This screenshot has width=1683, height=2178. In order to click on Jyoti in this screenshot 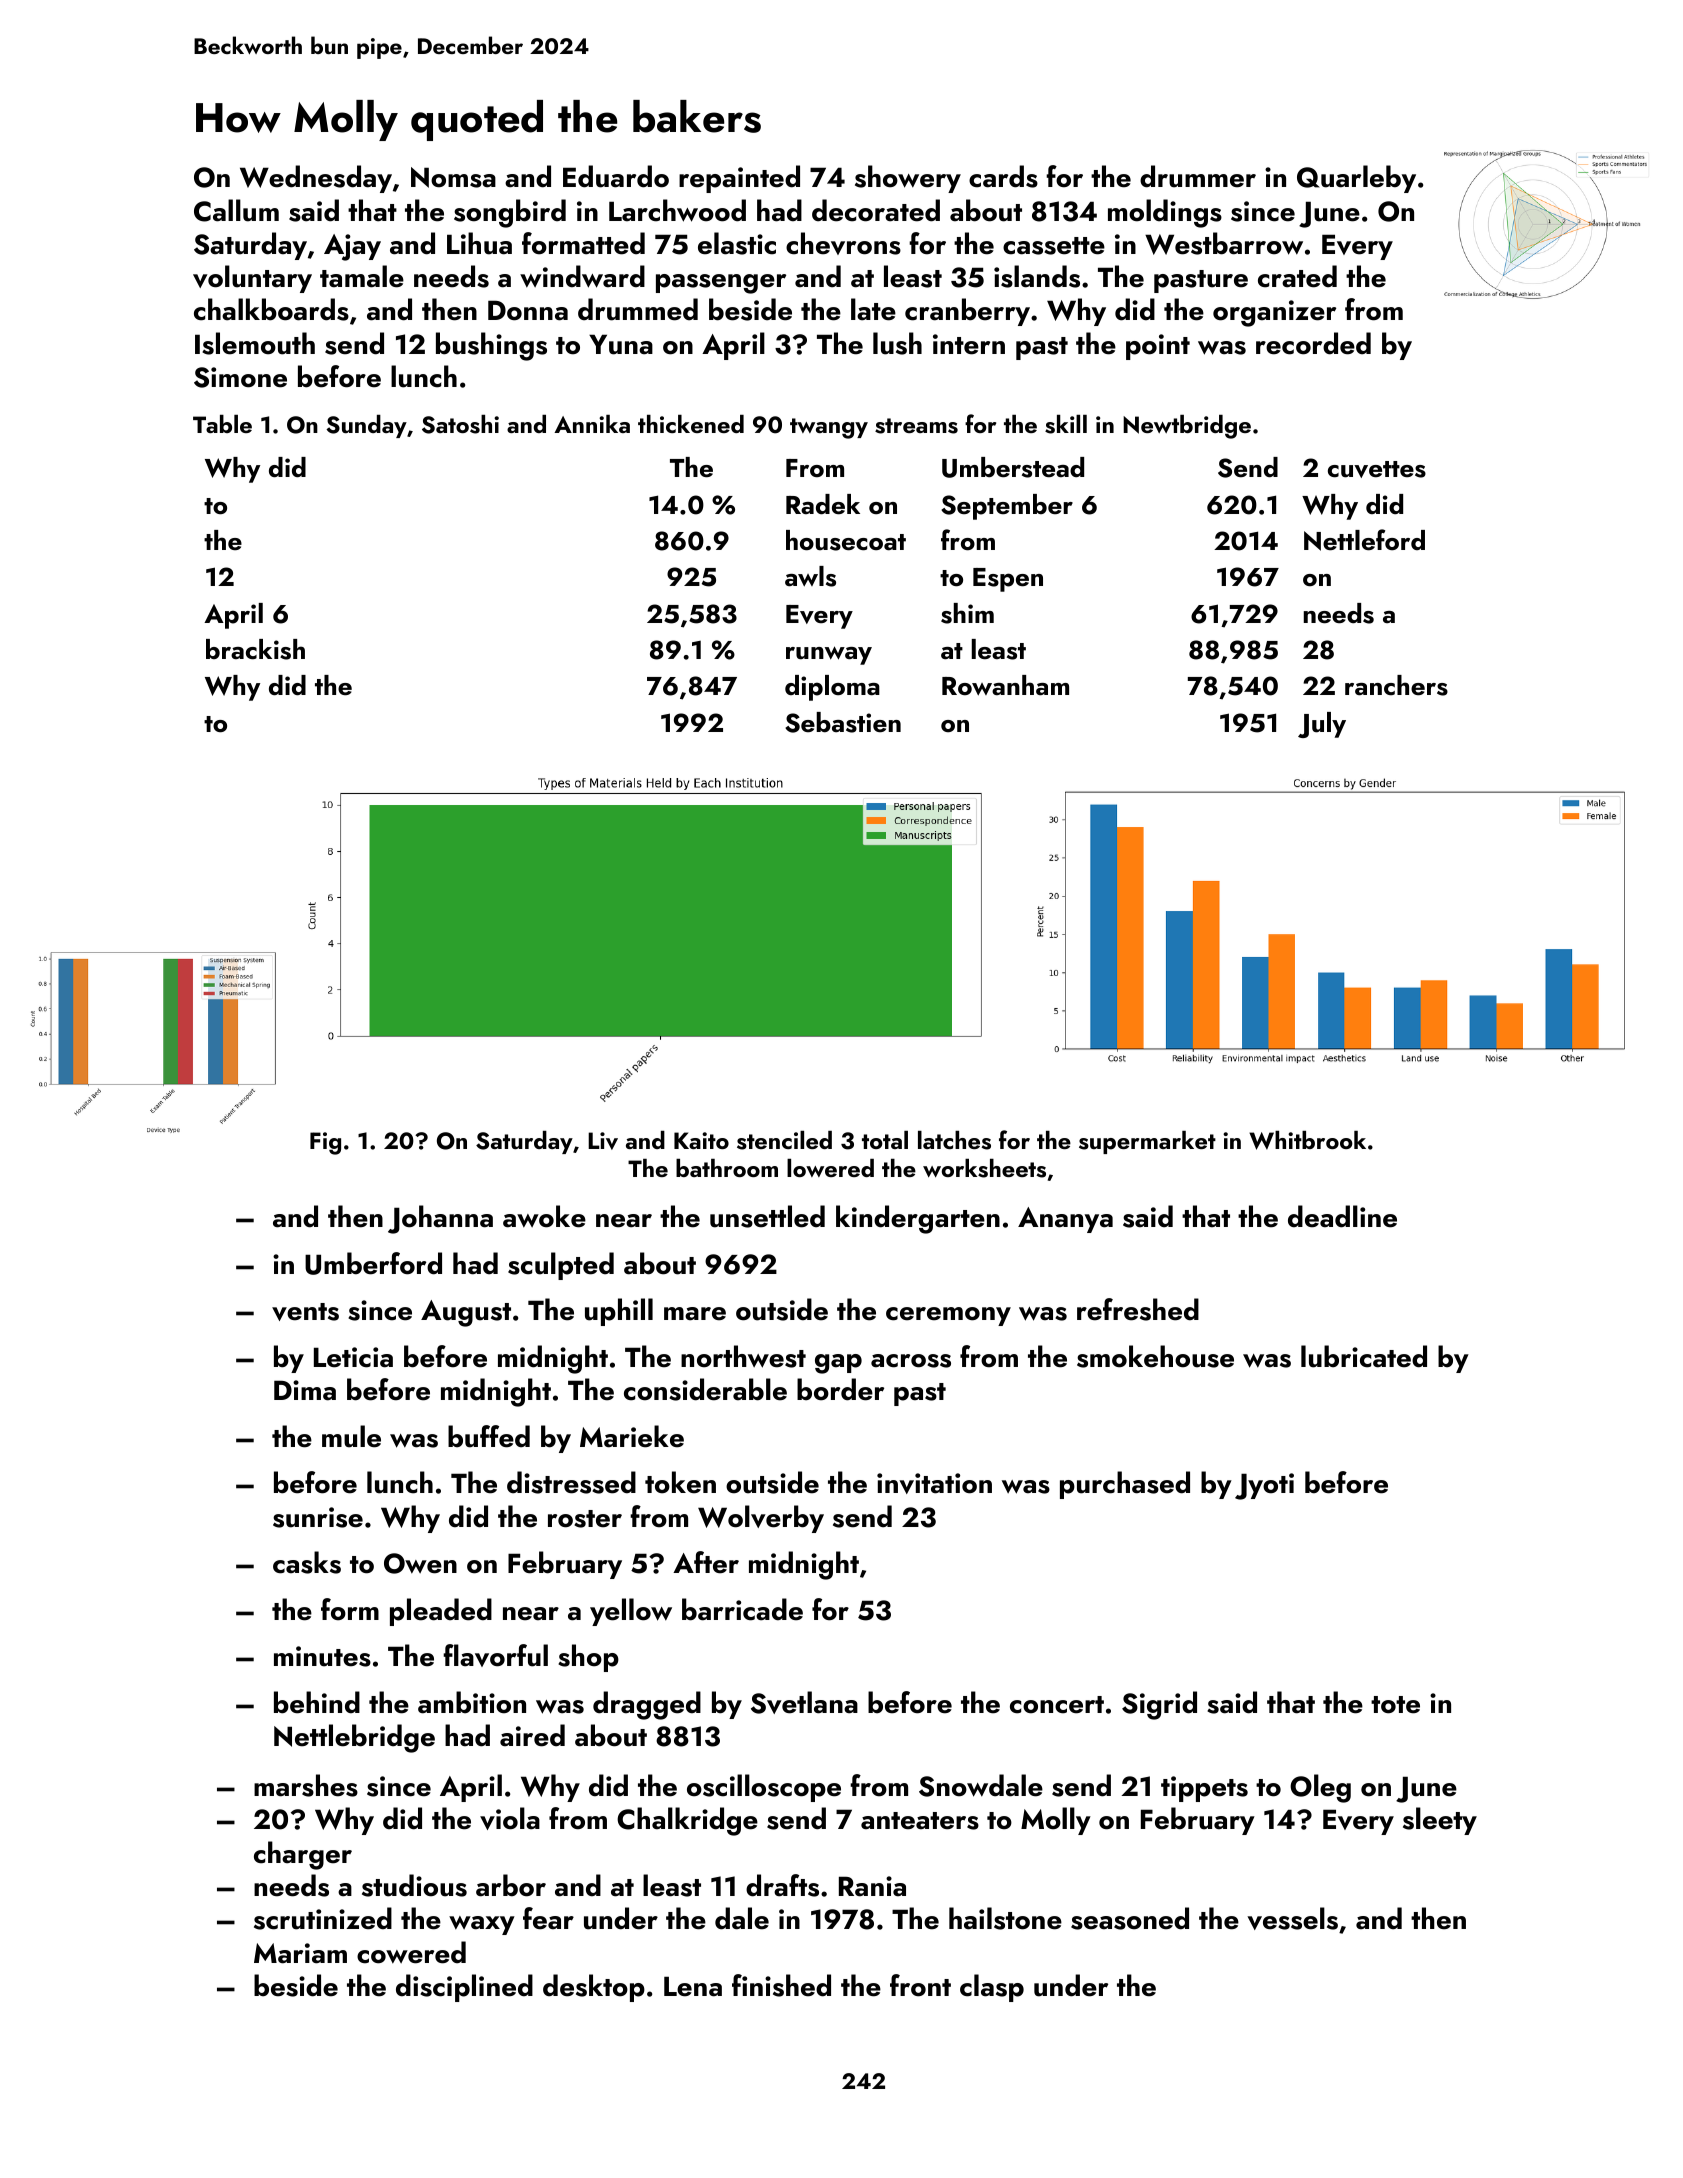, I will do `click(1264, 1486)`.
